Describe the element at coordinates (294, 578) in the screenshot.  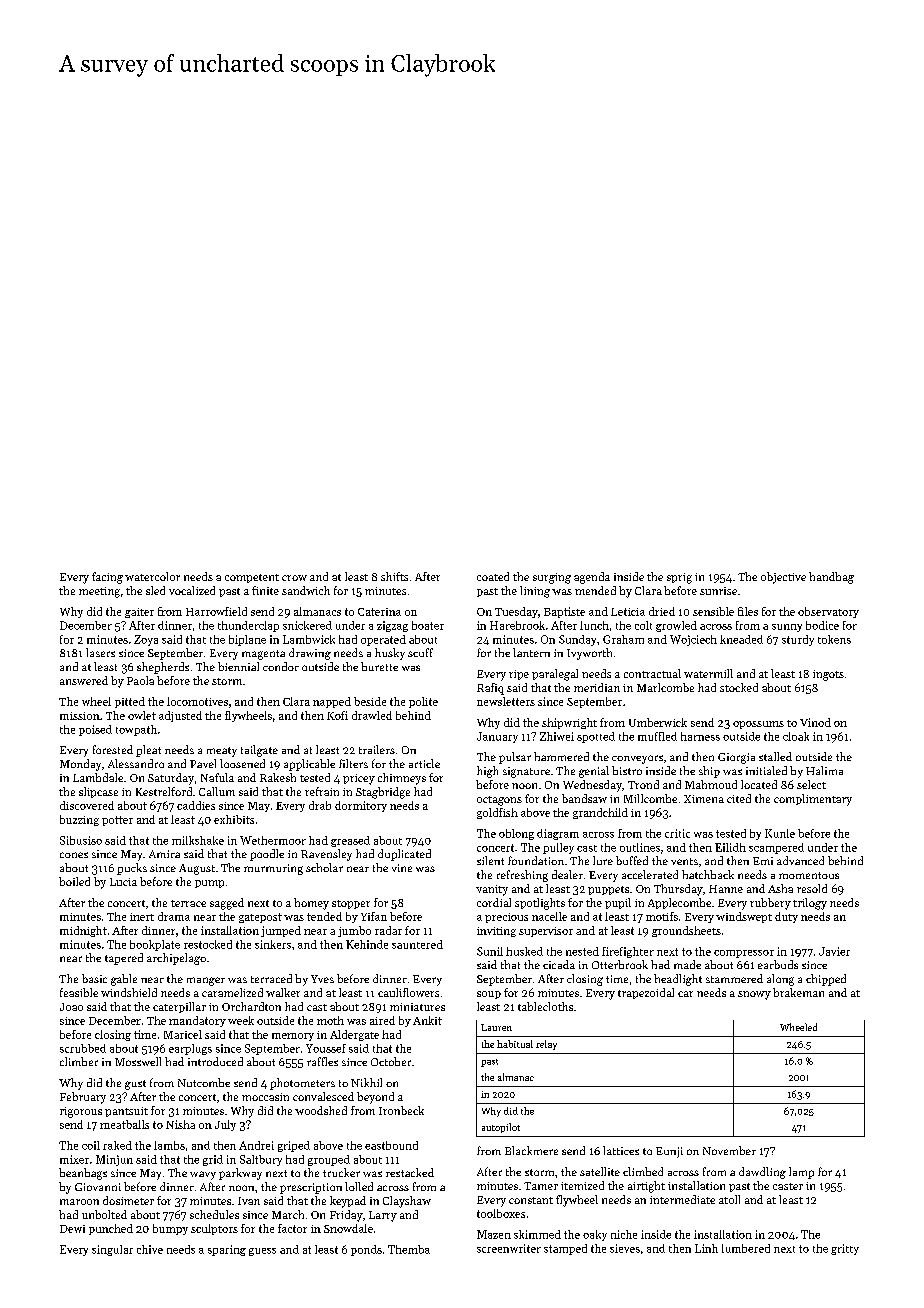
I see `crow` at that location.
